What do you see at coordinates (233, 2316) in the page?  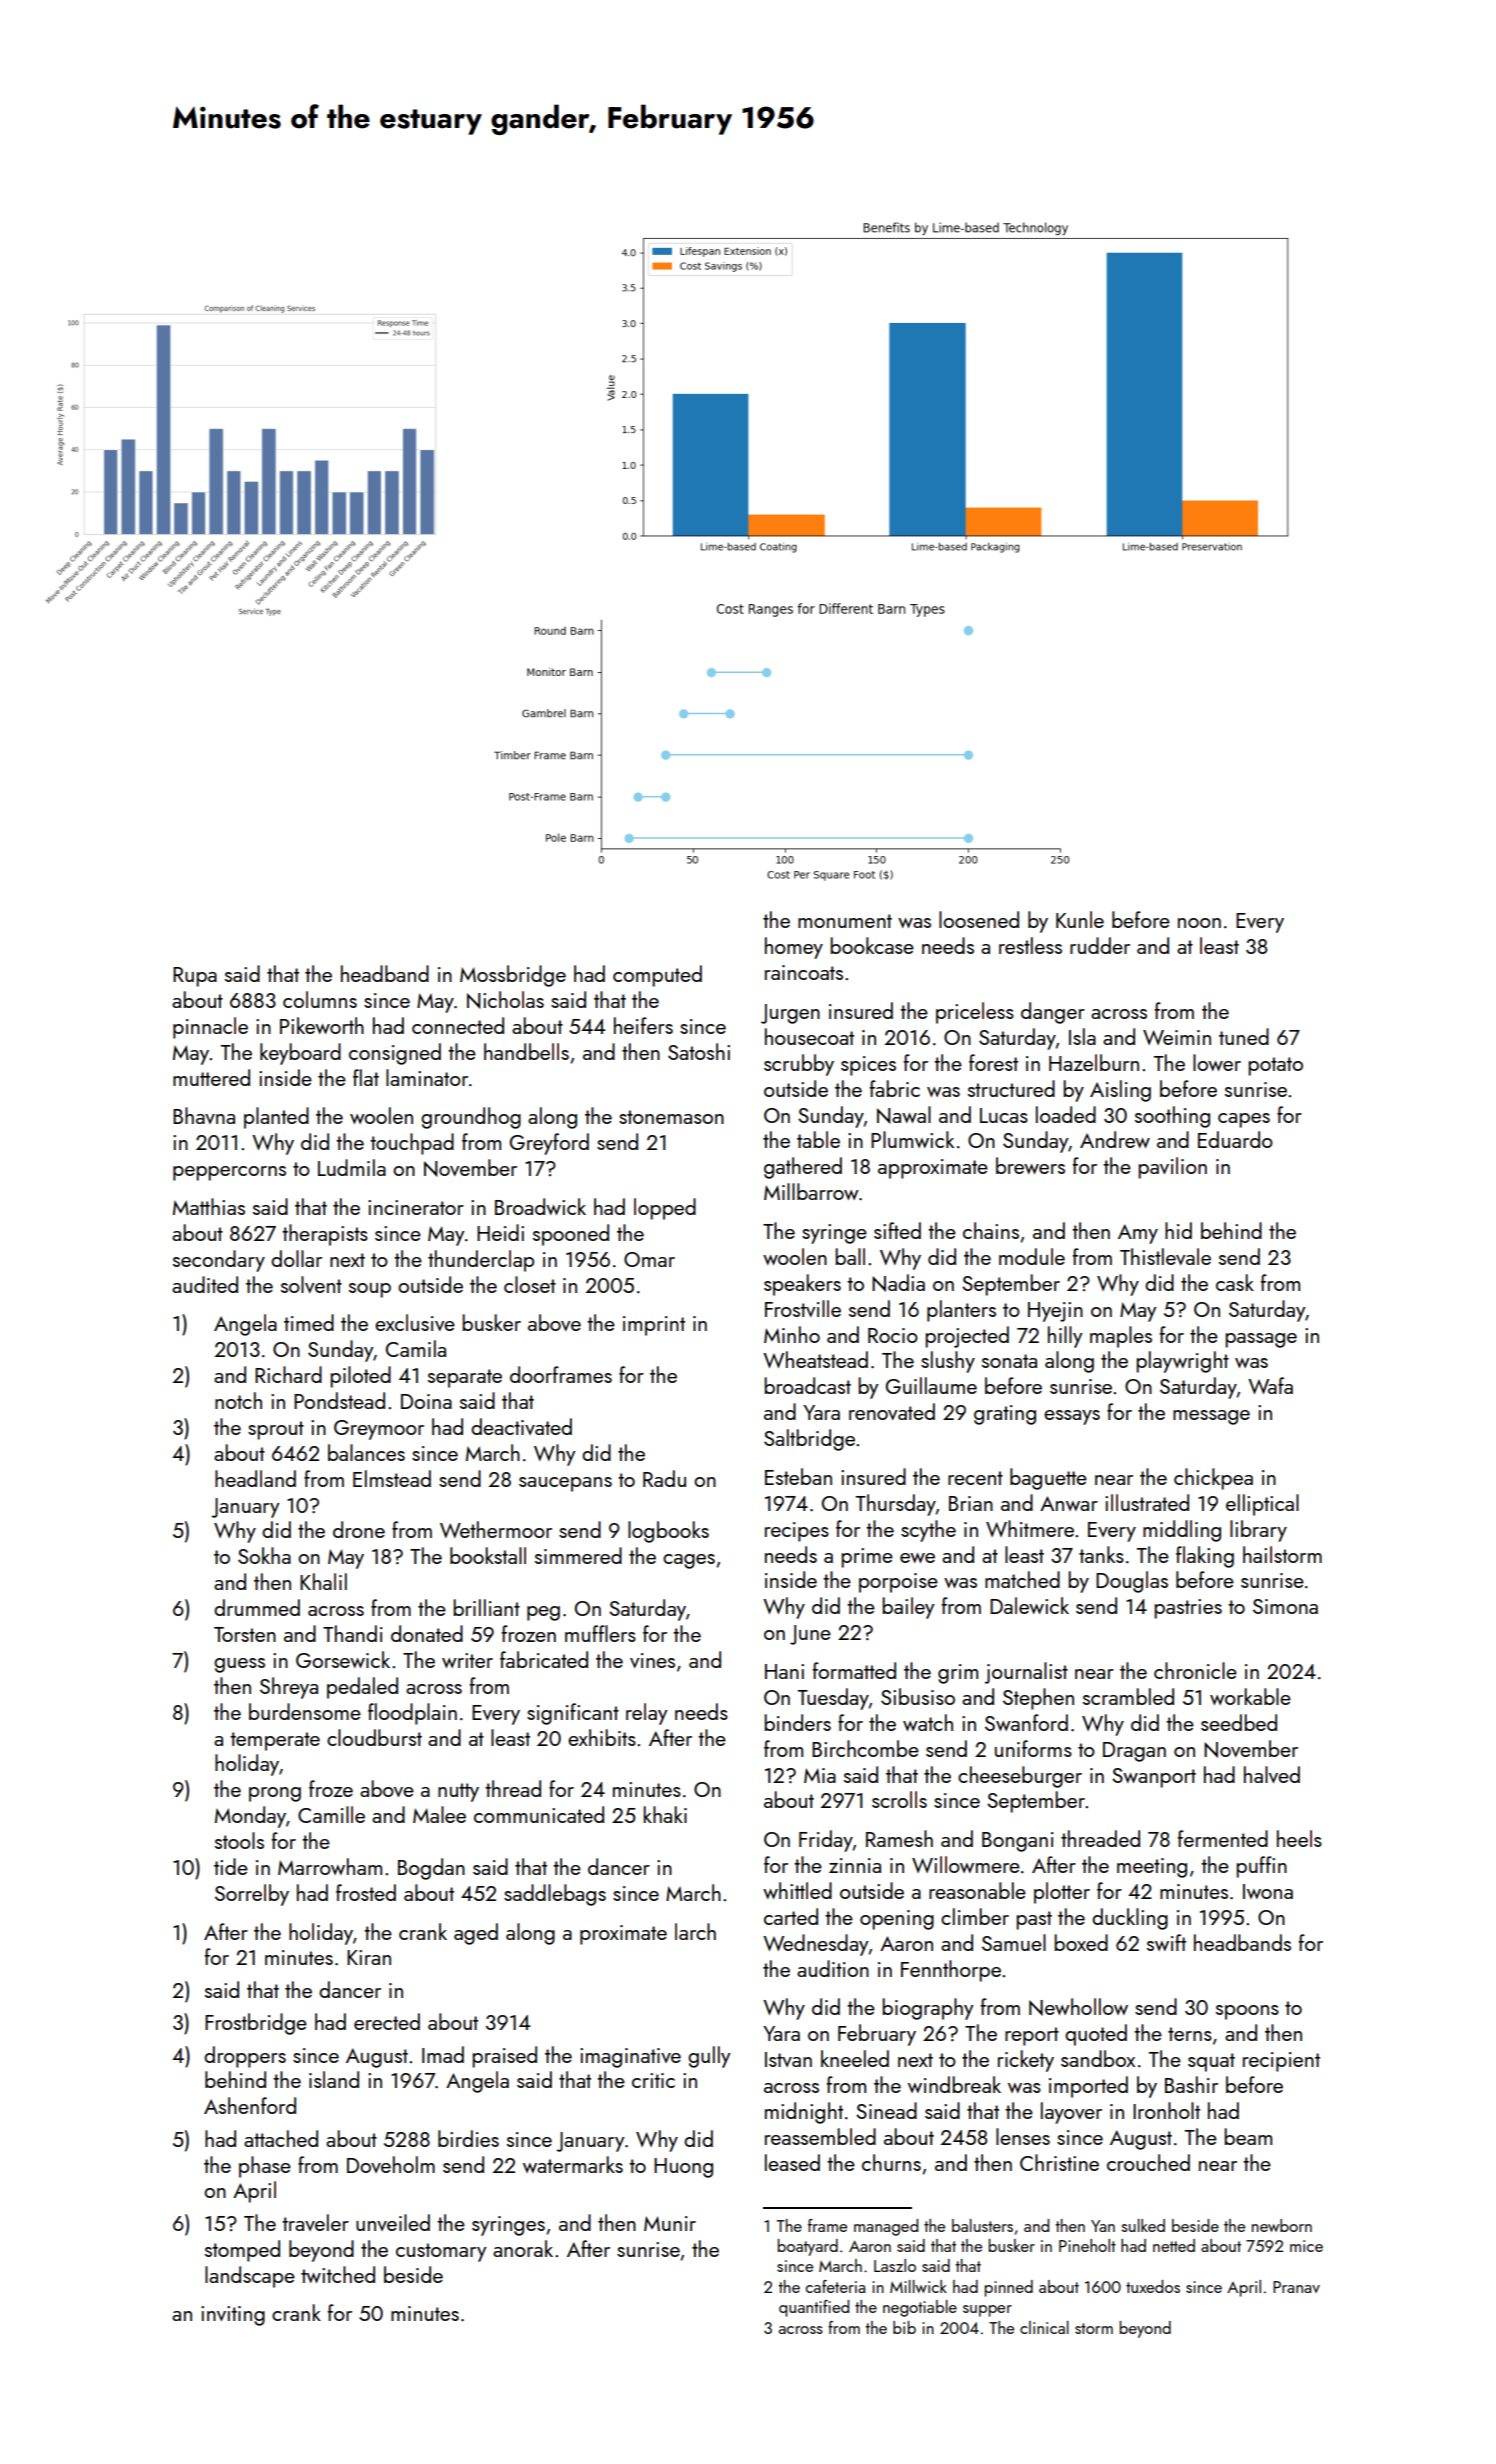 I see `inviting` at bounding box center [233, 2316].
